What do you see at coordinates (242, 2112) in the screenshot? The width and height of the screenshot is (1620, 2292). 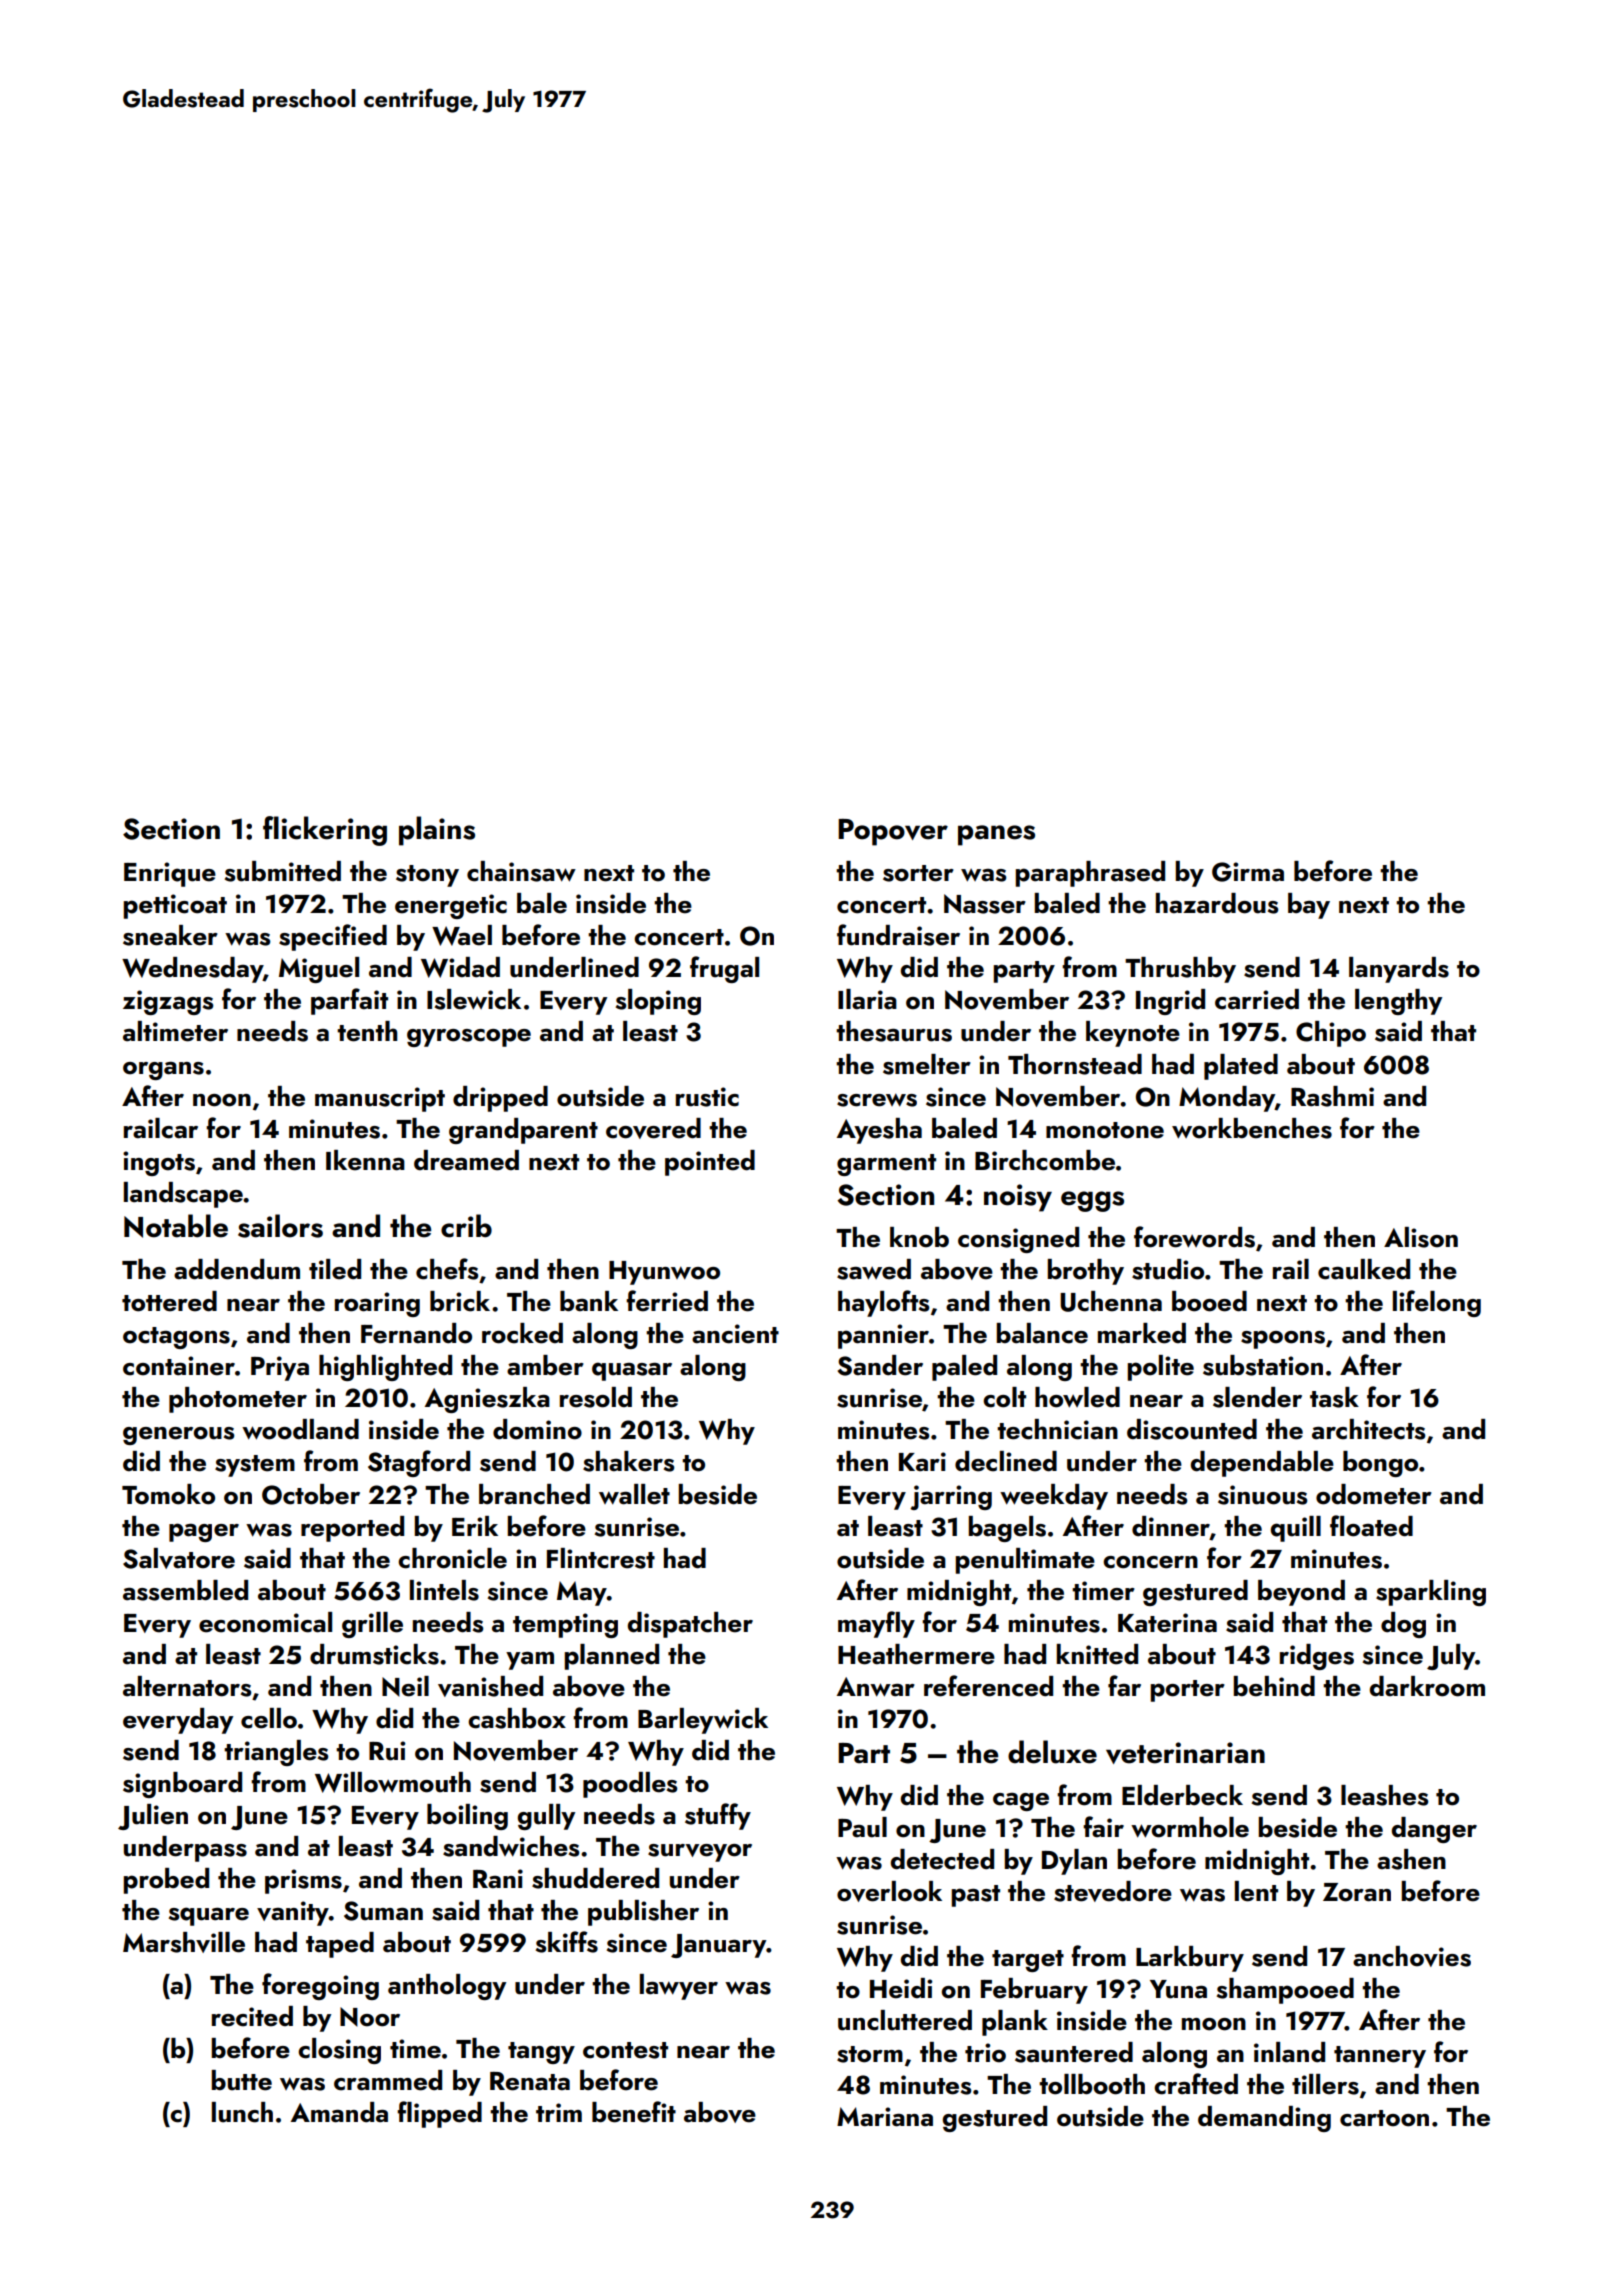 I see `lunch` at bounding box center [242, 2112].
